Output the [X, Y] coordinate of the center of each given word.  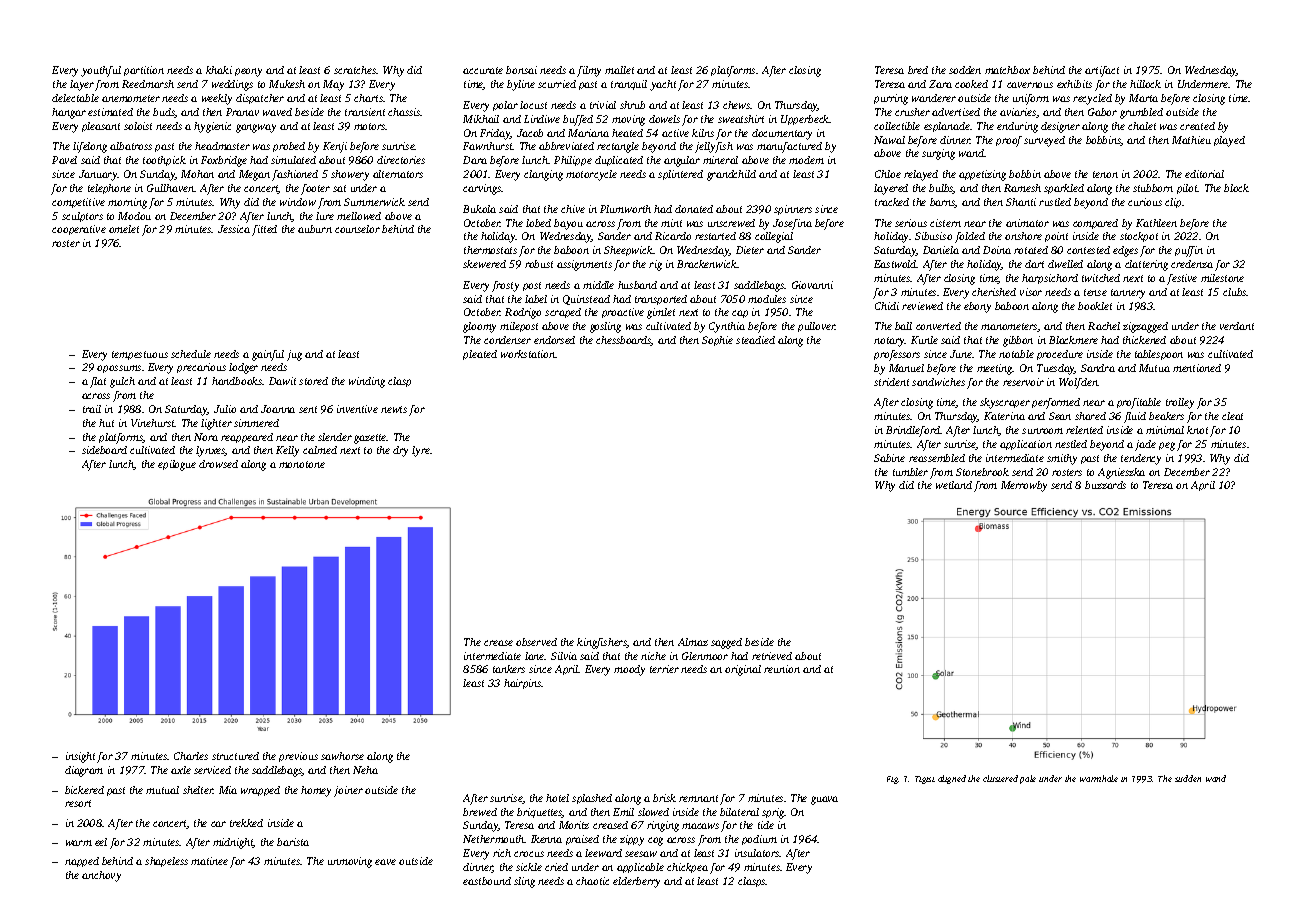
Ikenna [546, 839]
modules [767, 299]
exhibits [1074, 84]
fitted [264, 230]
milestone [1222, 278]
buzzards [1105, 485]
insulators [757, 853]
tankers [509, 669]
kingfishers [602, 643]
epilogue [177, 465]
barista [293, 842]
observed [536, 642]
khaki [219, 70]
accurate [483, 70]
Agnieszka [1121, 473]
